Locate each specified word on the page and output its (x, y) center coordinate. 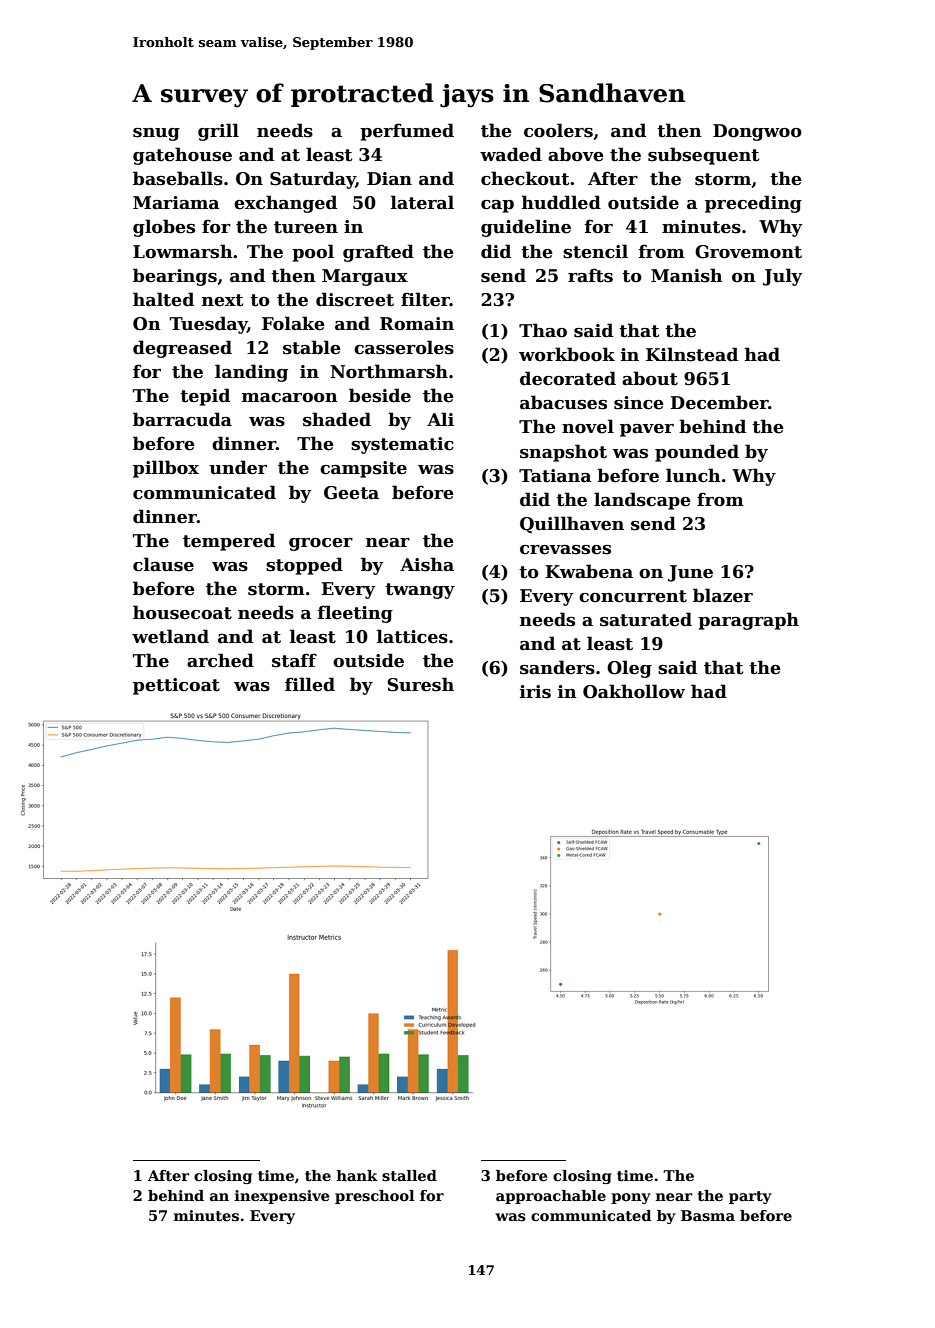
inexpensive (282, 1197)
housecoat (182, 612)
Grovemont (748, 252)
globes (164, 228)
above (576, 154)
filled (310, 684)
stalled (409, 1175)
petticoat (176, 686)
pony (631, 1198)
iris (535, 692)
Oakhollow (634, 691)
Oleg (629, 669)
